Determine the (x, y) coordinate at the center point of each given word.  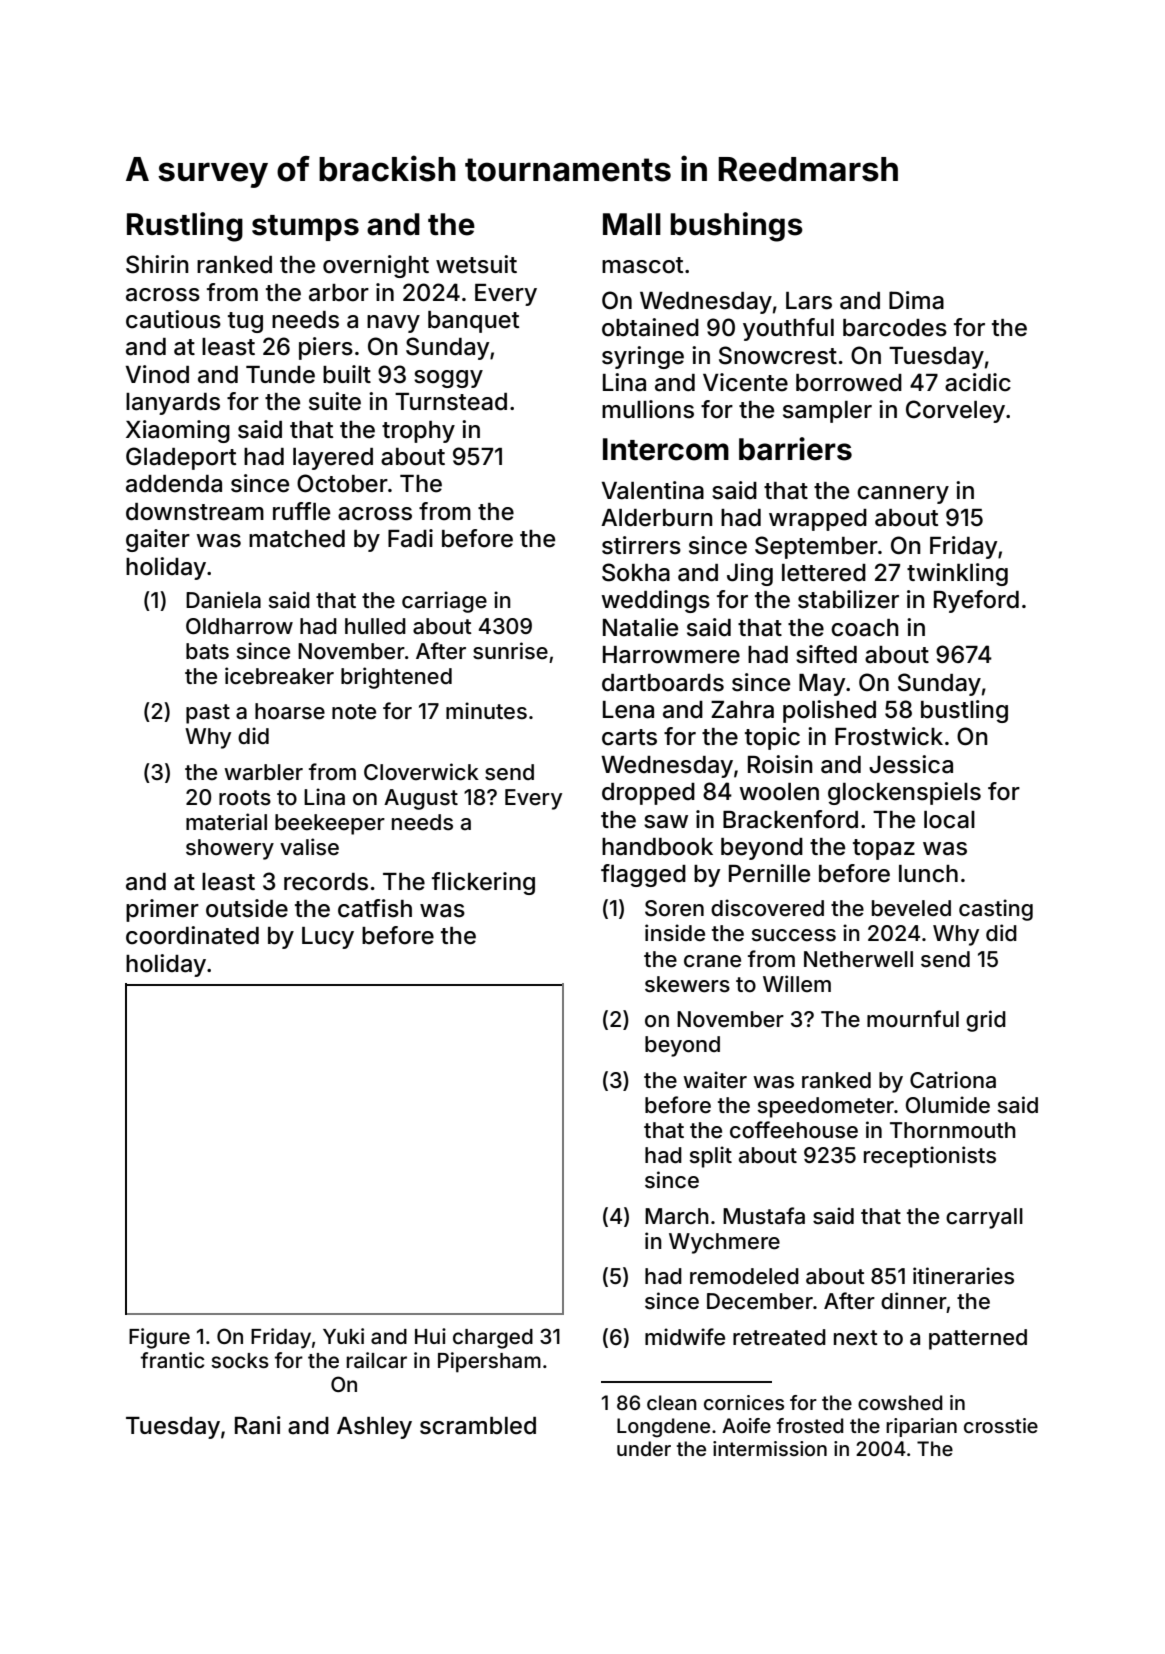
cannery (903, 495)
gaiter (158, 540)
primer (162, 910)
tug (245, 322)
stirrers (641, 545)
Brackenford (790, 819)
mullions (648, 409)
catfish (375, 908)
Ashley (374, 1428)
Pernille (769, 873)
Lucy (328, 938)
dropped (648, 794)
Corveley (955, 411)
